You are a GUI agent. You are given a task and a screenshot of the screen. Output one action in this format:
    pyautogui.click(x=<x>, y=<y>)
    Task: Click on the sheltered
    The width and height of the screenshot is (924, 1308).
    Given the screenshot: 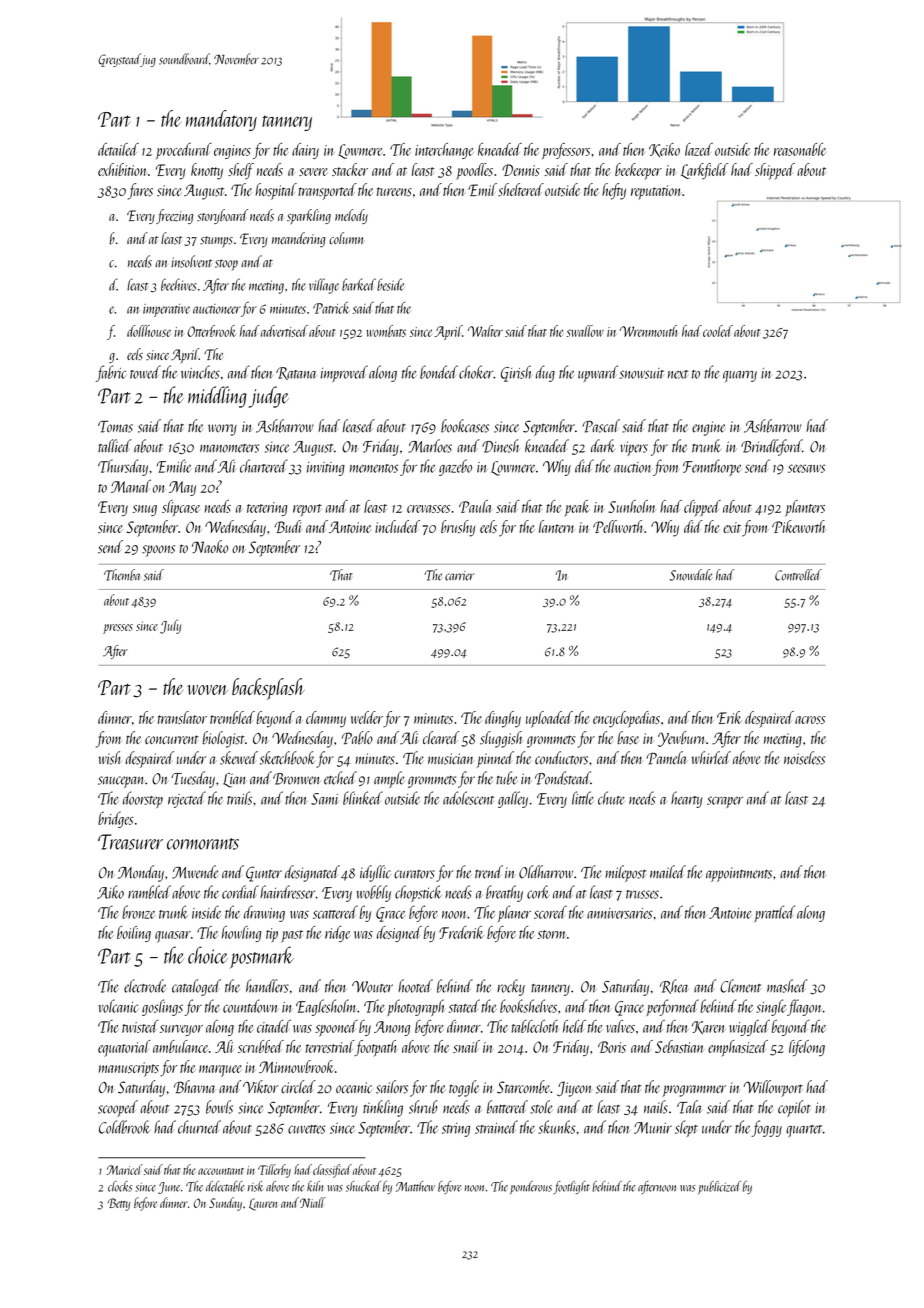 What is the action you would take?
    pyautogui.click(x=521, y=190)
